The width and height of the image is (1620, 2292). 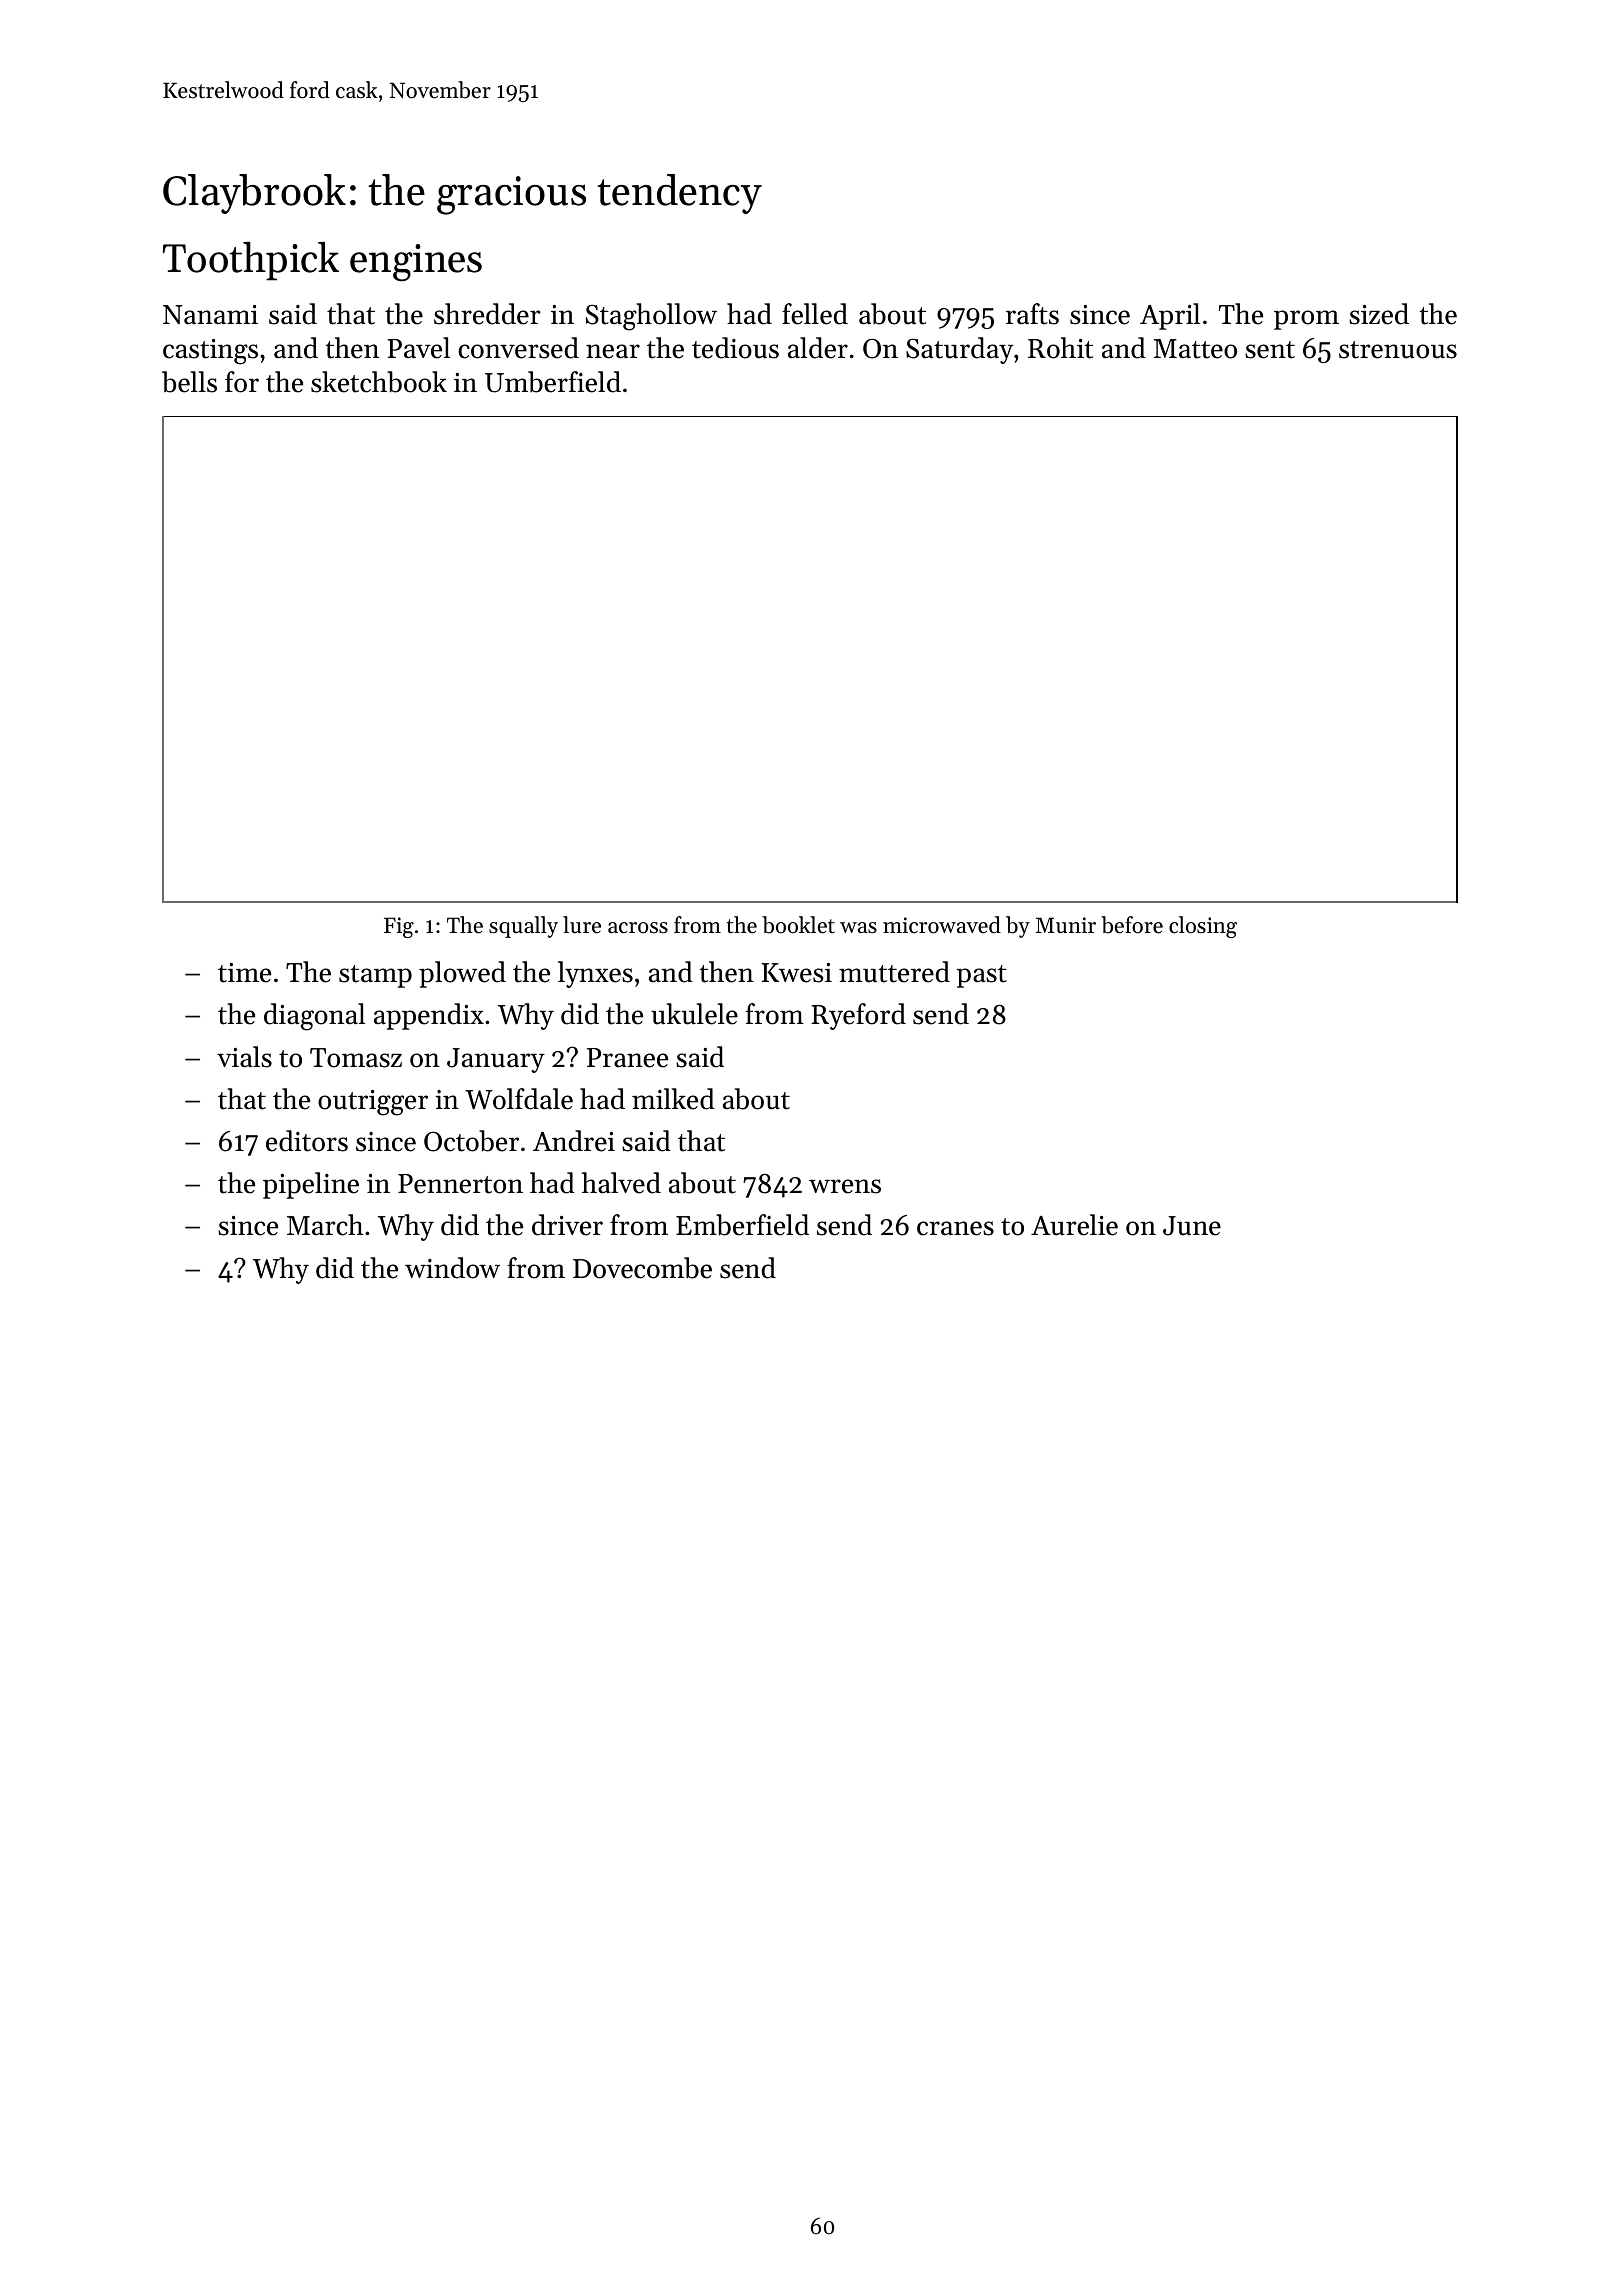 I want to click on Dovecombe, so click(x=642, y=1268).
